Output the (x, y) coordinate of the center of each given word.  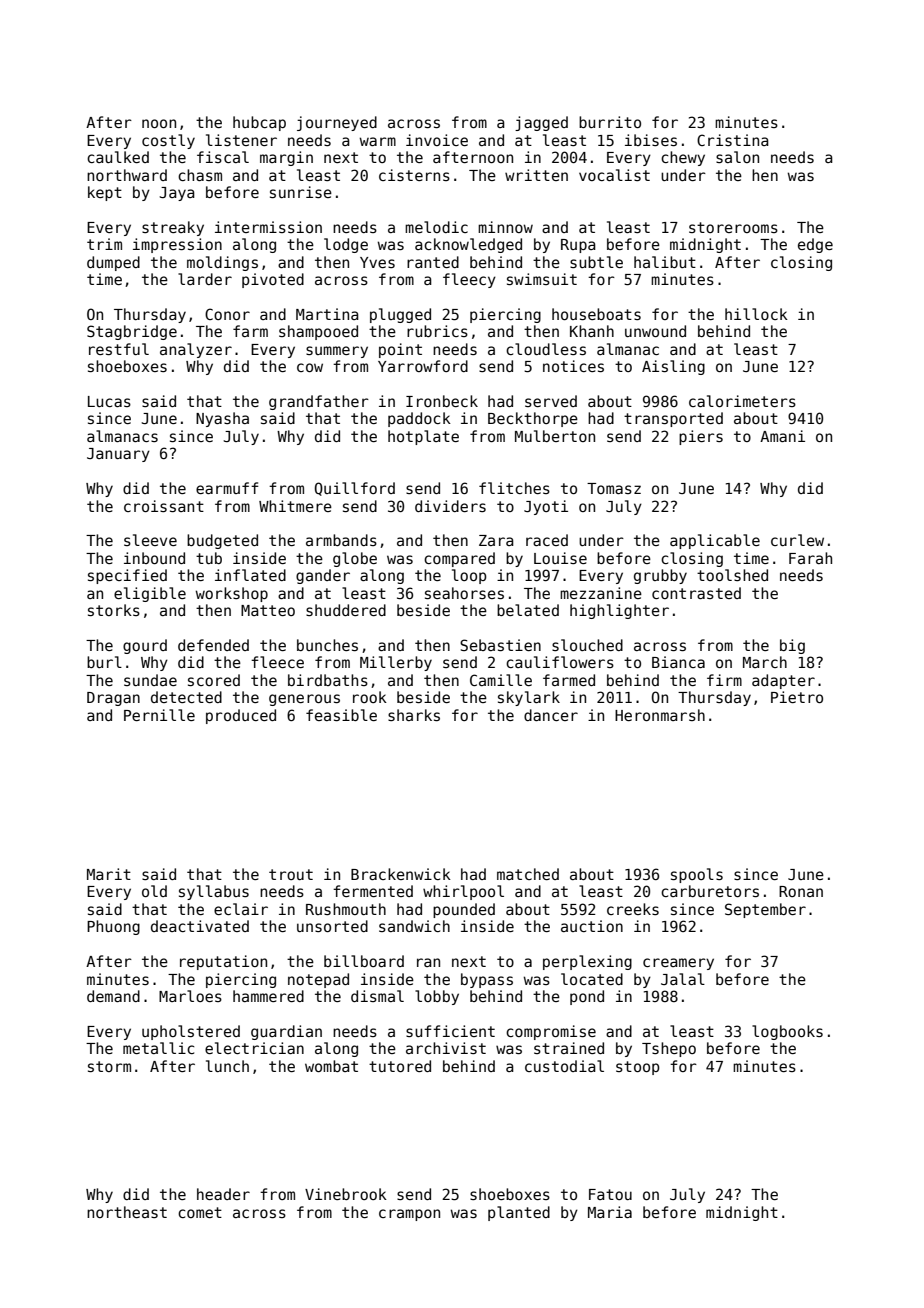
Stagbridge (132, 332)
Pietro (797, 697)
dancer (551, 715)
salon (737, 157)
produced (241, 716)
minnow (505, 227)
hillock (756, 314)
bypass (487, 980)
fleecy (469, 280)
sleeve (150, 540)
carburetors (710, 891)
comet (200, 1212)
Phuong (113, 927)
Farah (810, 558)
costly (168, 141)
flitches (514, 488)
